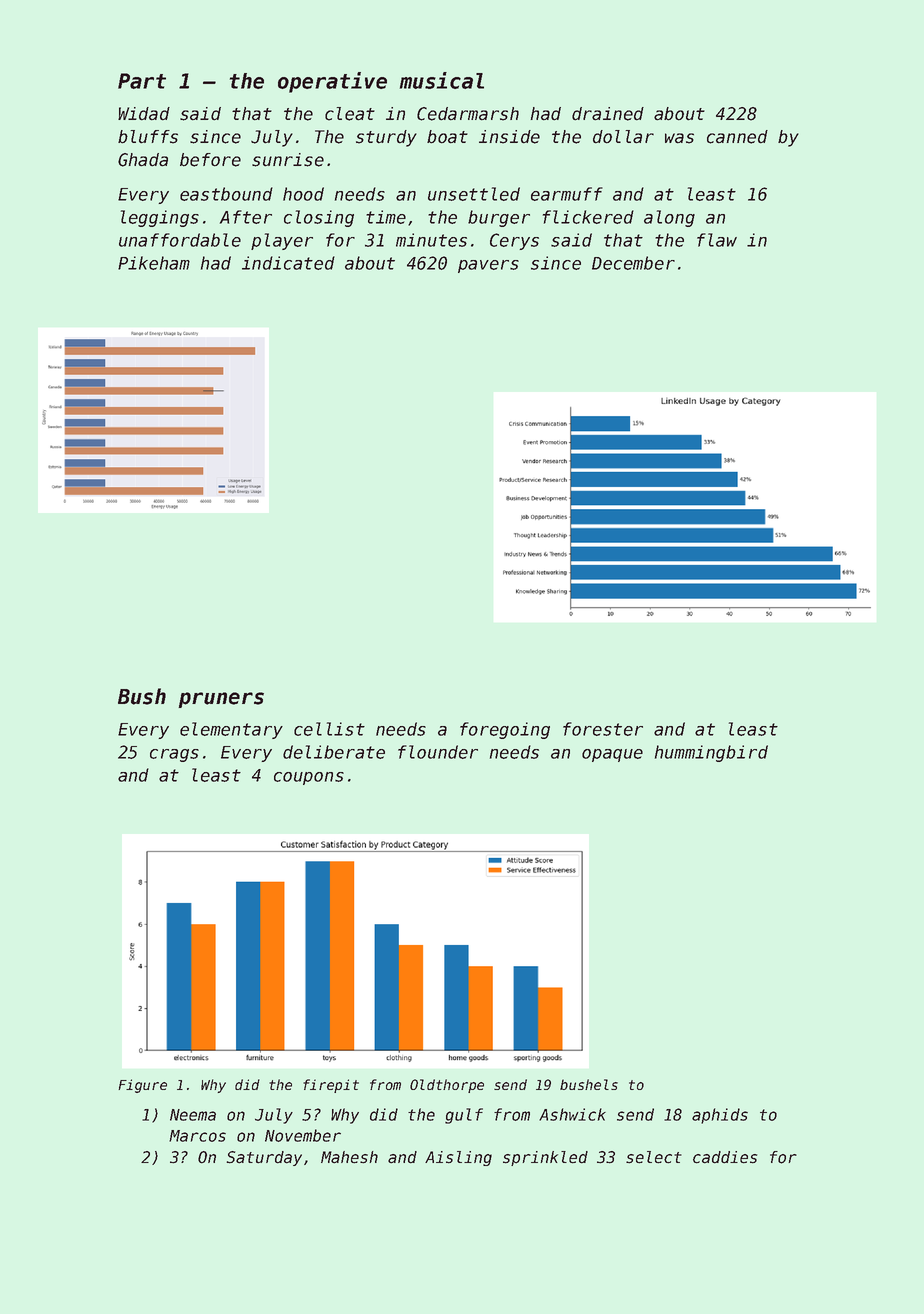 Image resolution: width=924 pixels, height=1314 pixels. Describe the element at coordinates (154, 263) in the screenshot. I see `Pikeham` at that location.
